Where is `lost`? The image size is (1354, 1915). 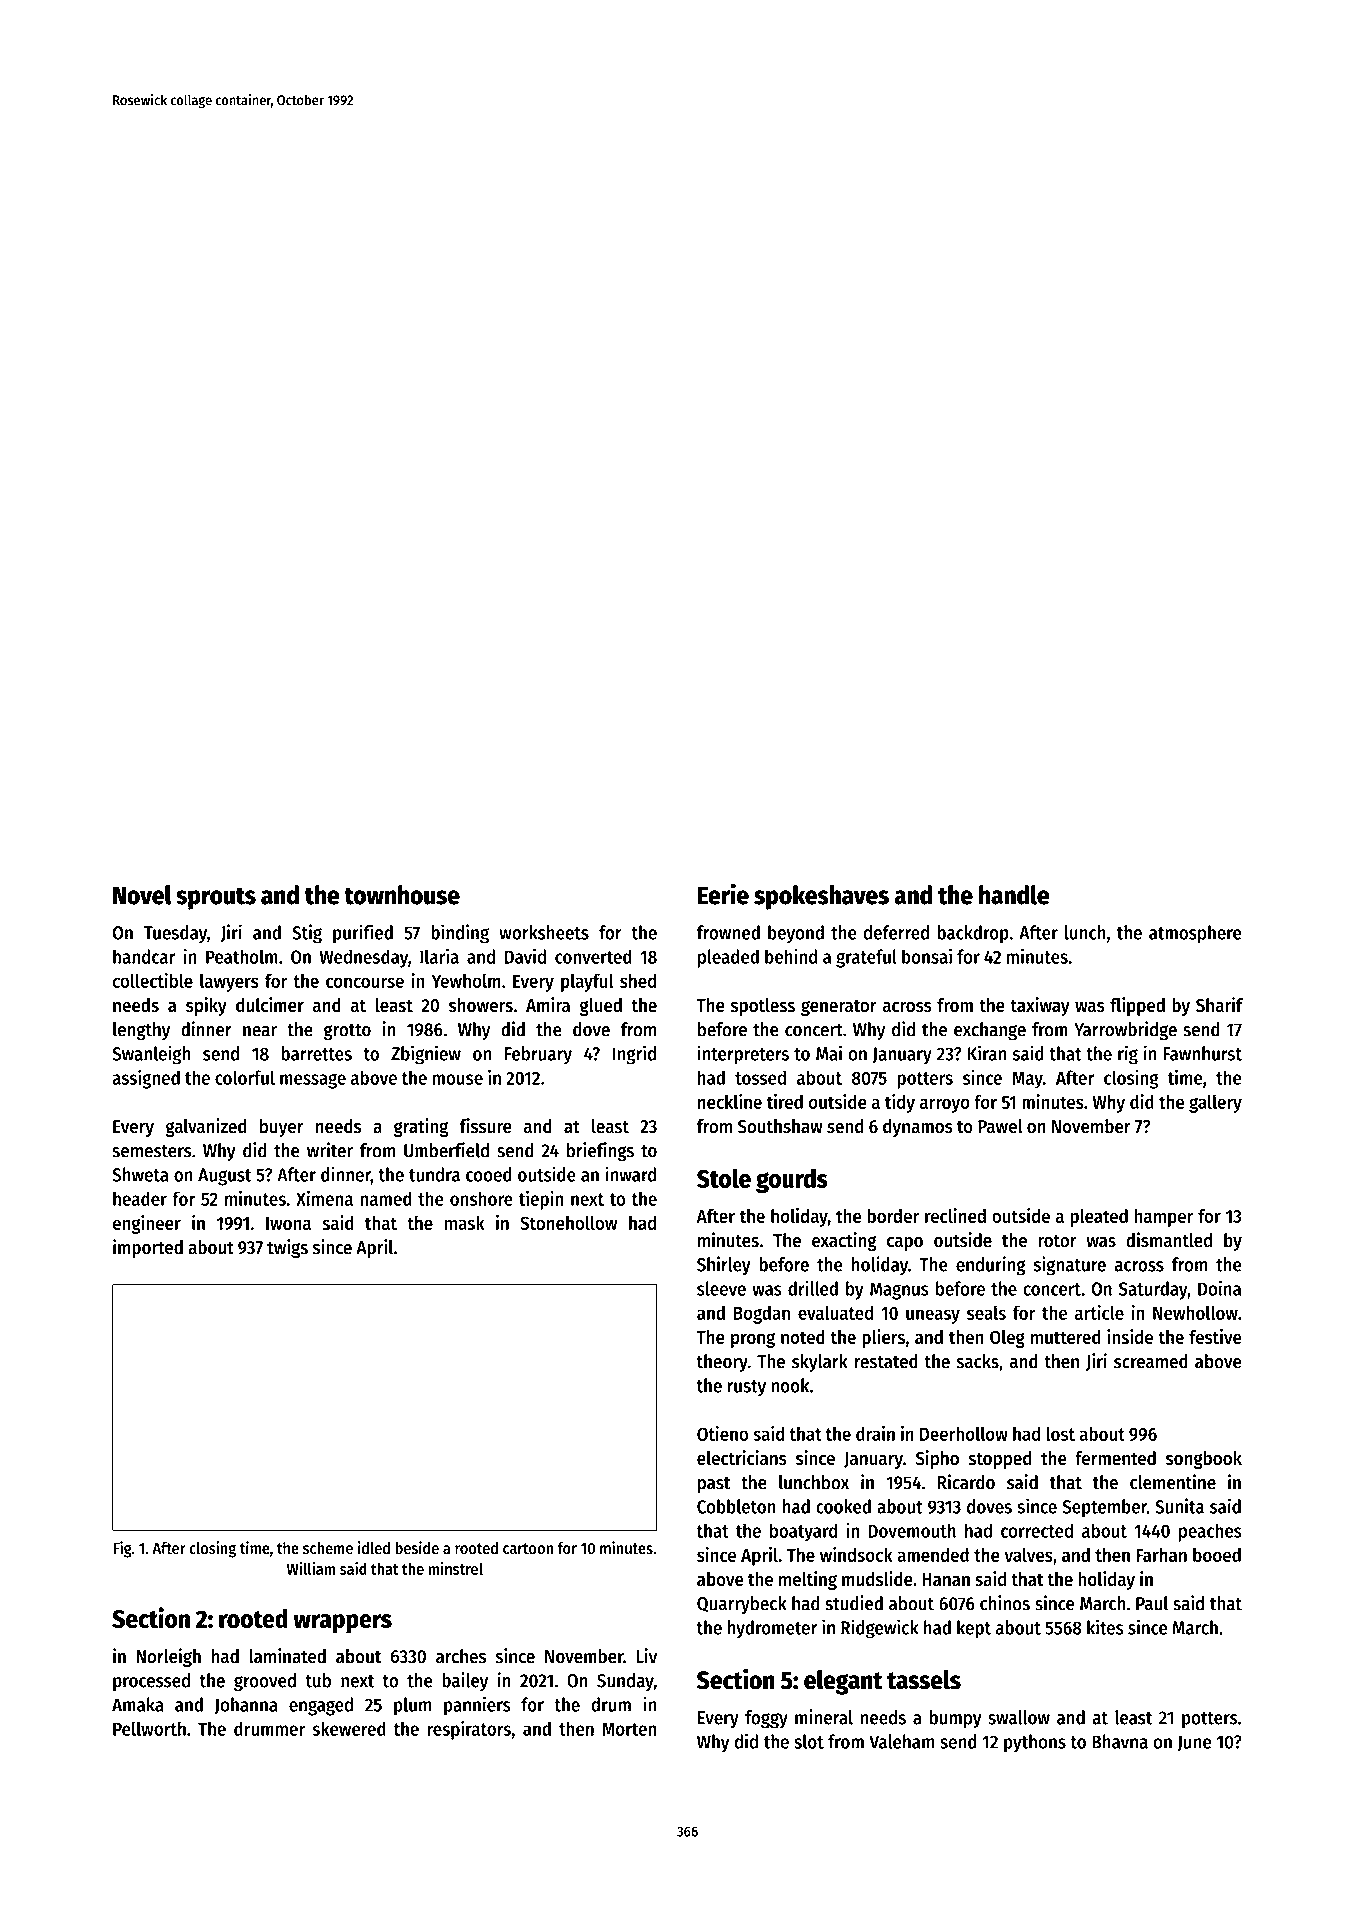
lost is located at coordinates (1060, 1433).
